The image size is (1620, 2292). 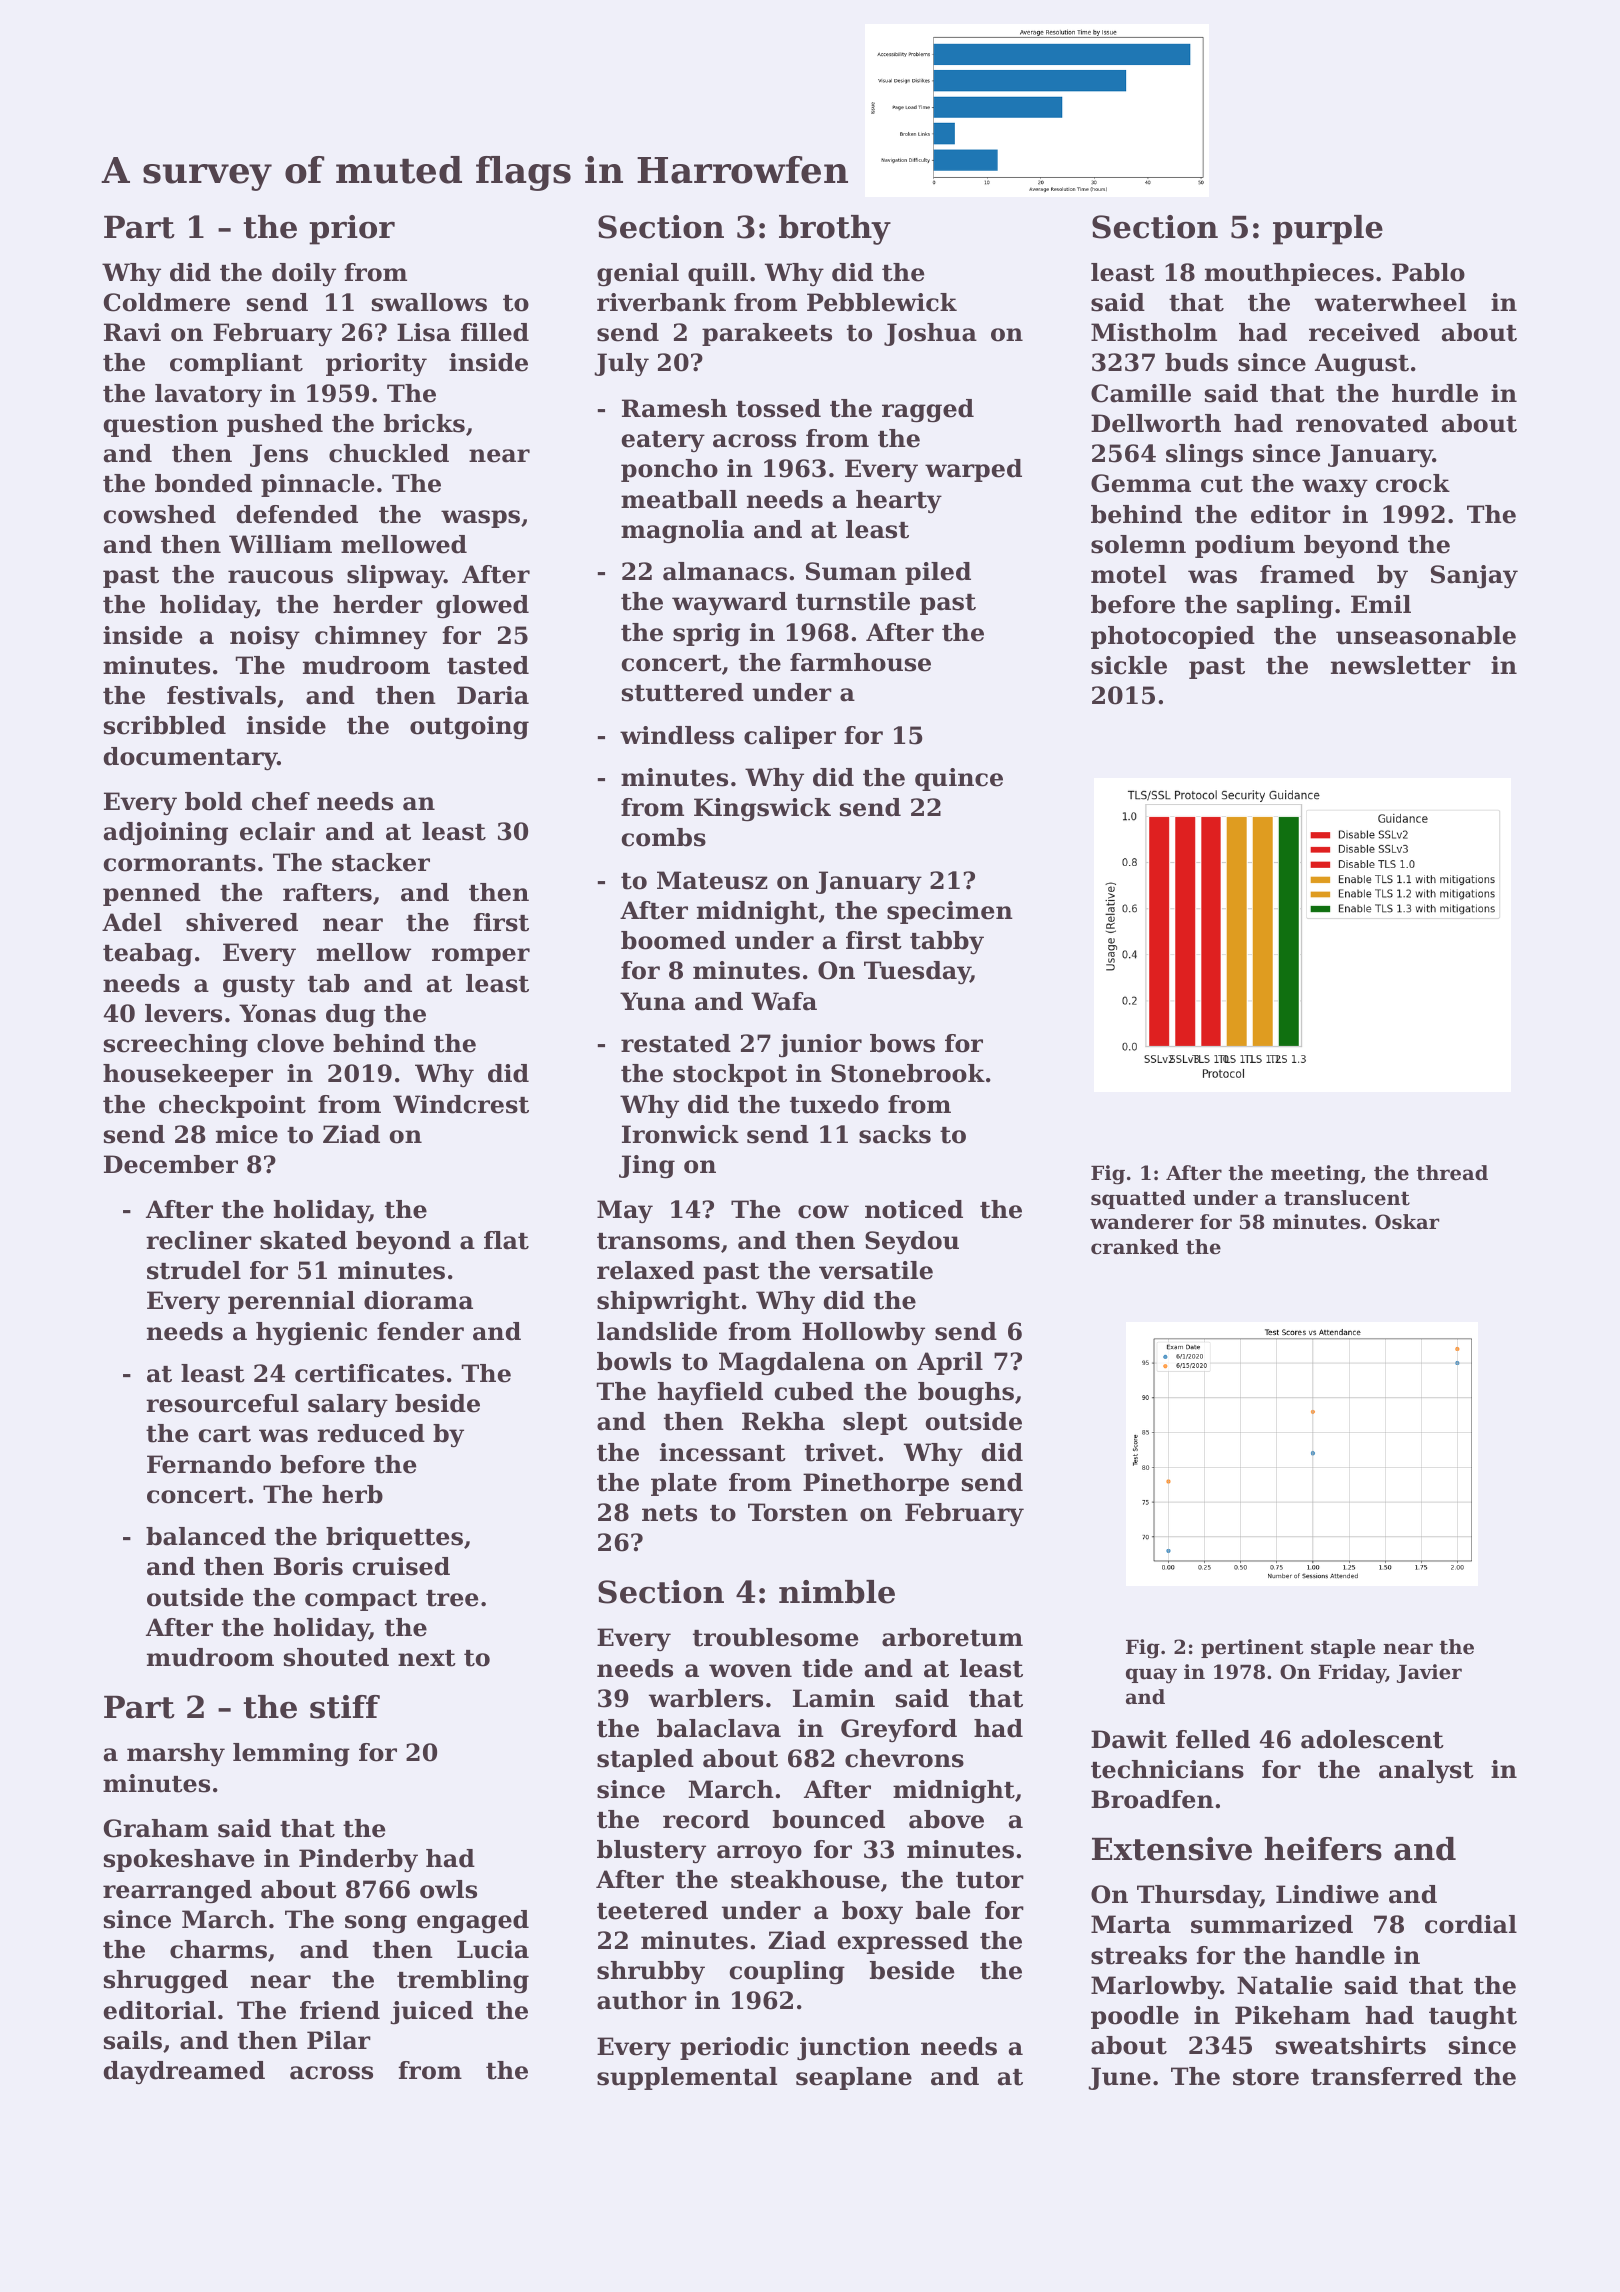 What do you see at coordinates (242, 922) in the page?
I see `shivered` at bounding box center [242, 922].
